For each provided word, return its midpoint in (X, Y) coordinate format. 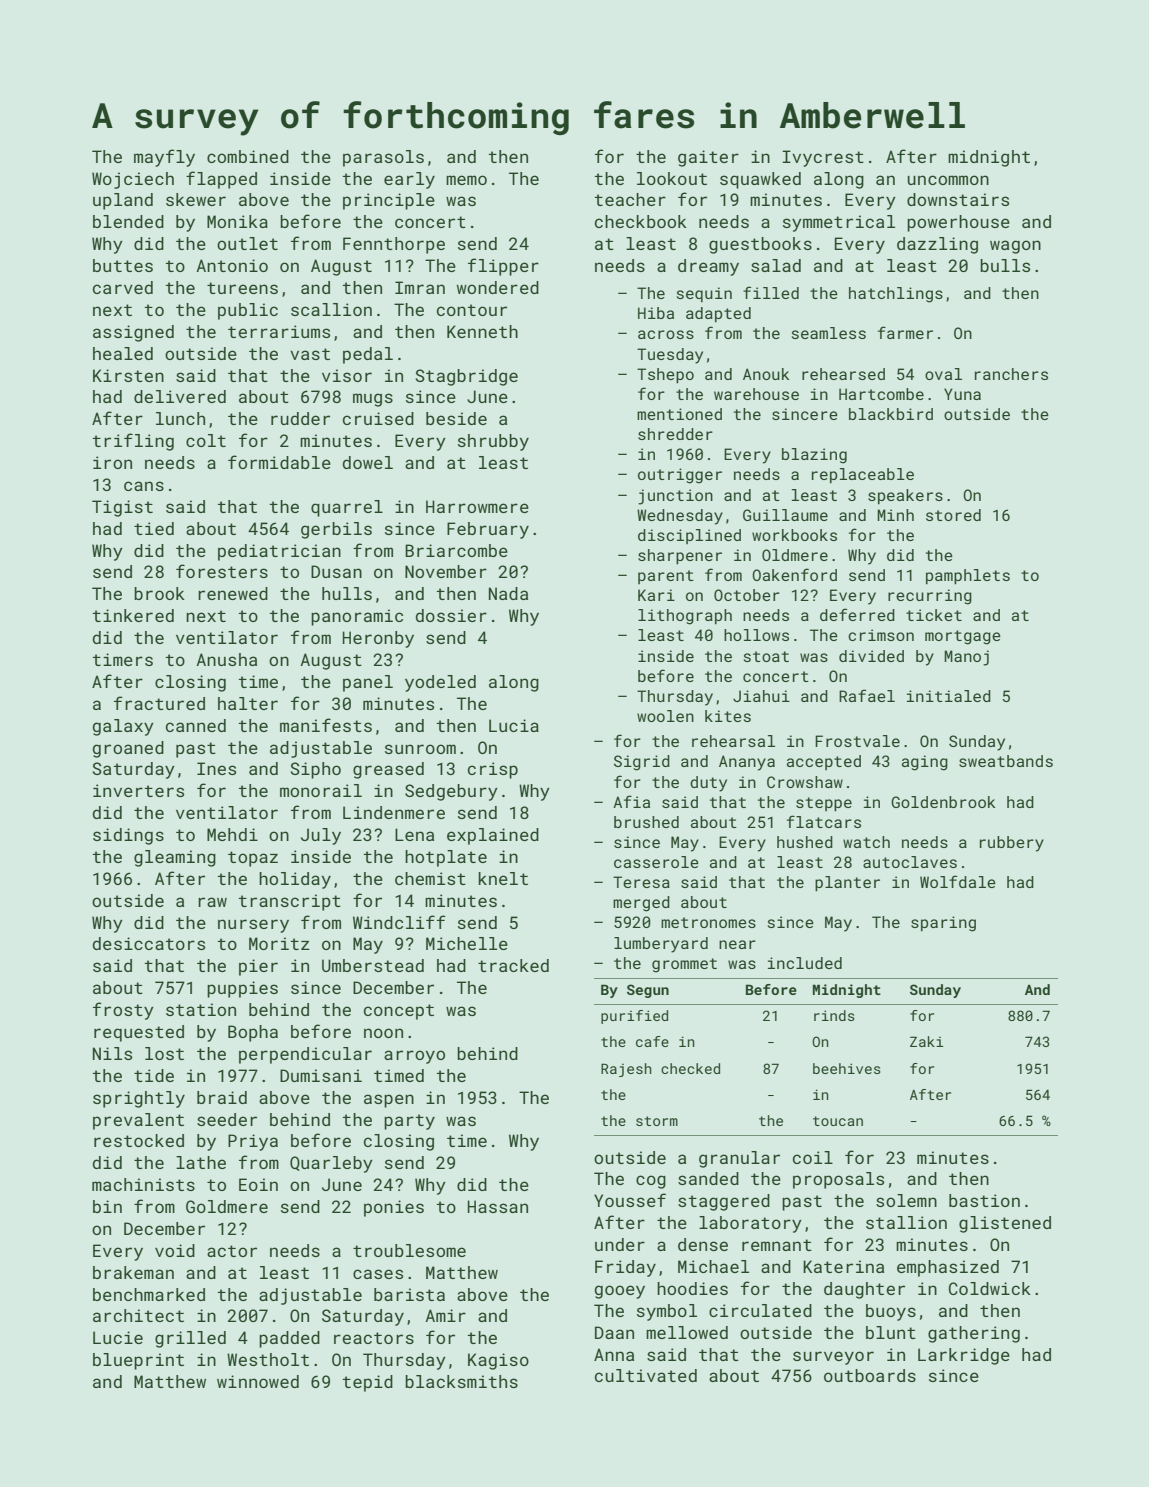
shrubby (493, 442)
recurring (930, 597)
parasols (383, 158)
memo (466, 180)
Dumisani (321, 1075)
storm (657, 1121)
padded (289, 1339)
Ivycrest (823, 158)
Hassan (498, 1206)
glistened (1005, 1224)
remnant (777, 1245)
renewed (233, 593)
